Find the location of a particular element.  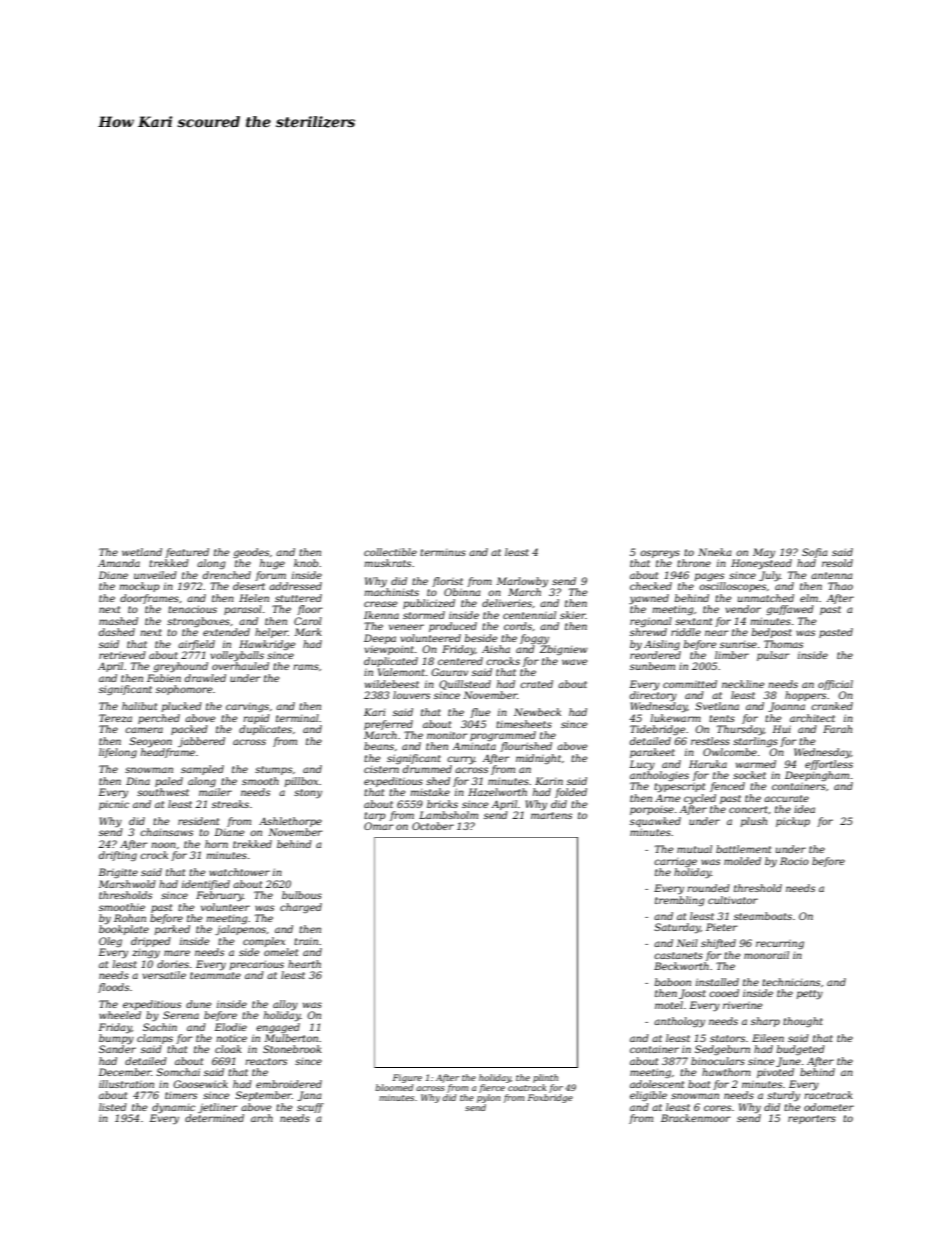

preferred is located at coordinates (388, 725).
